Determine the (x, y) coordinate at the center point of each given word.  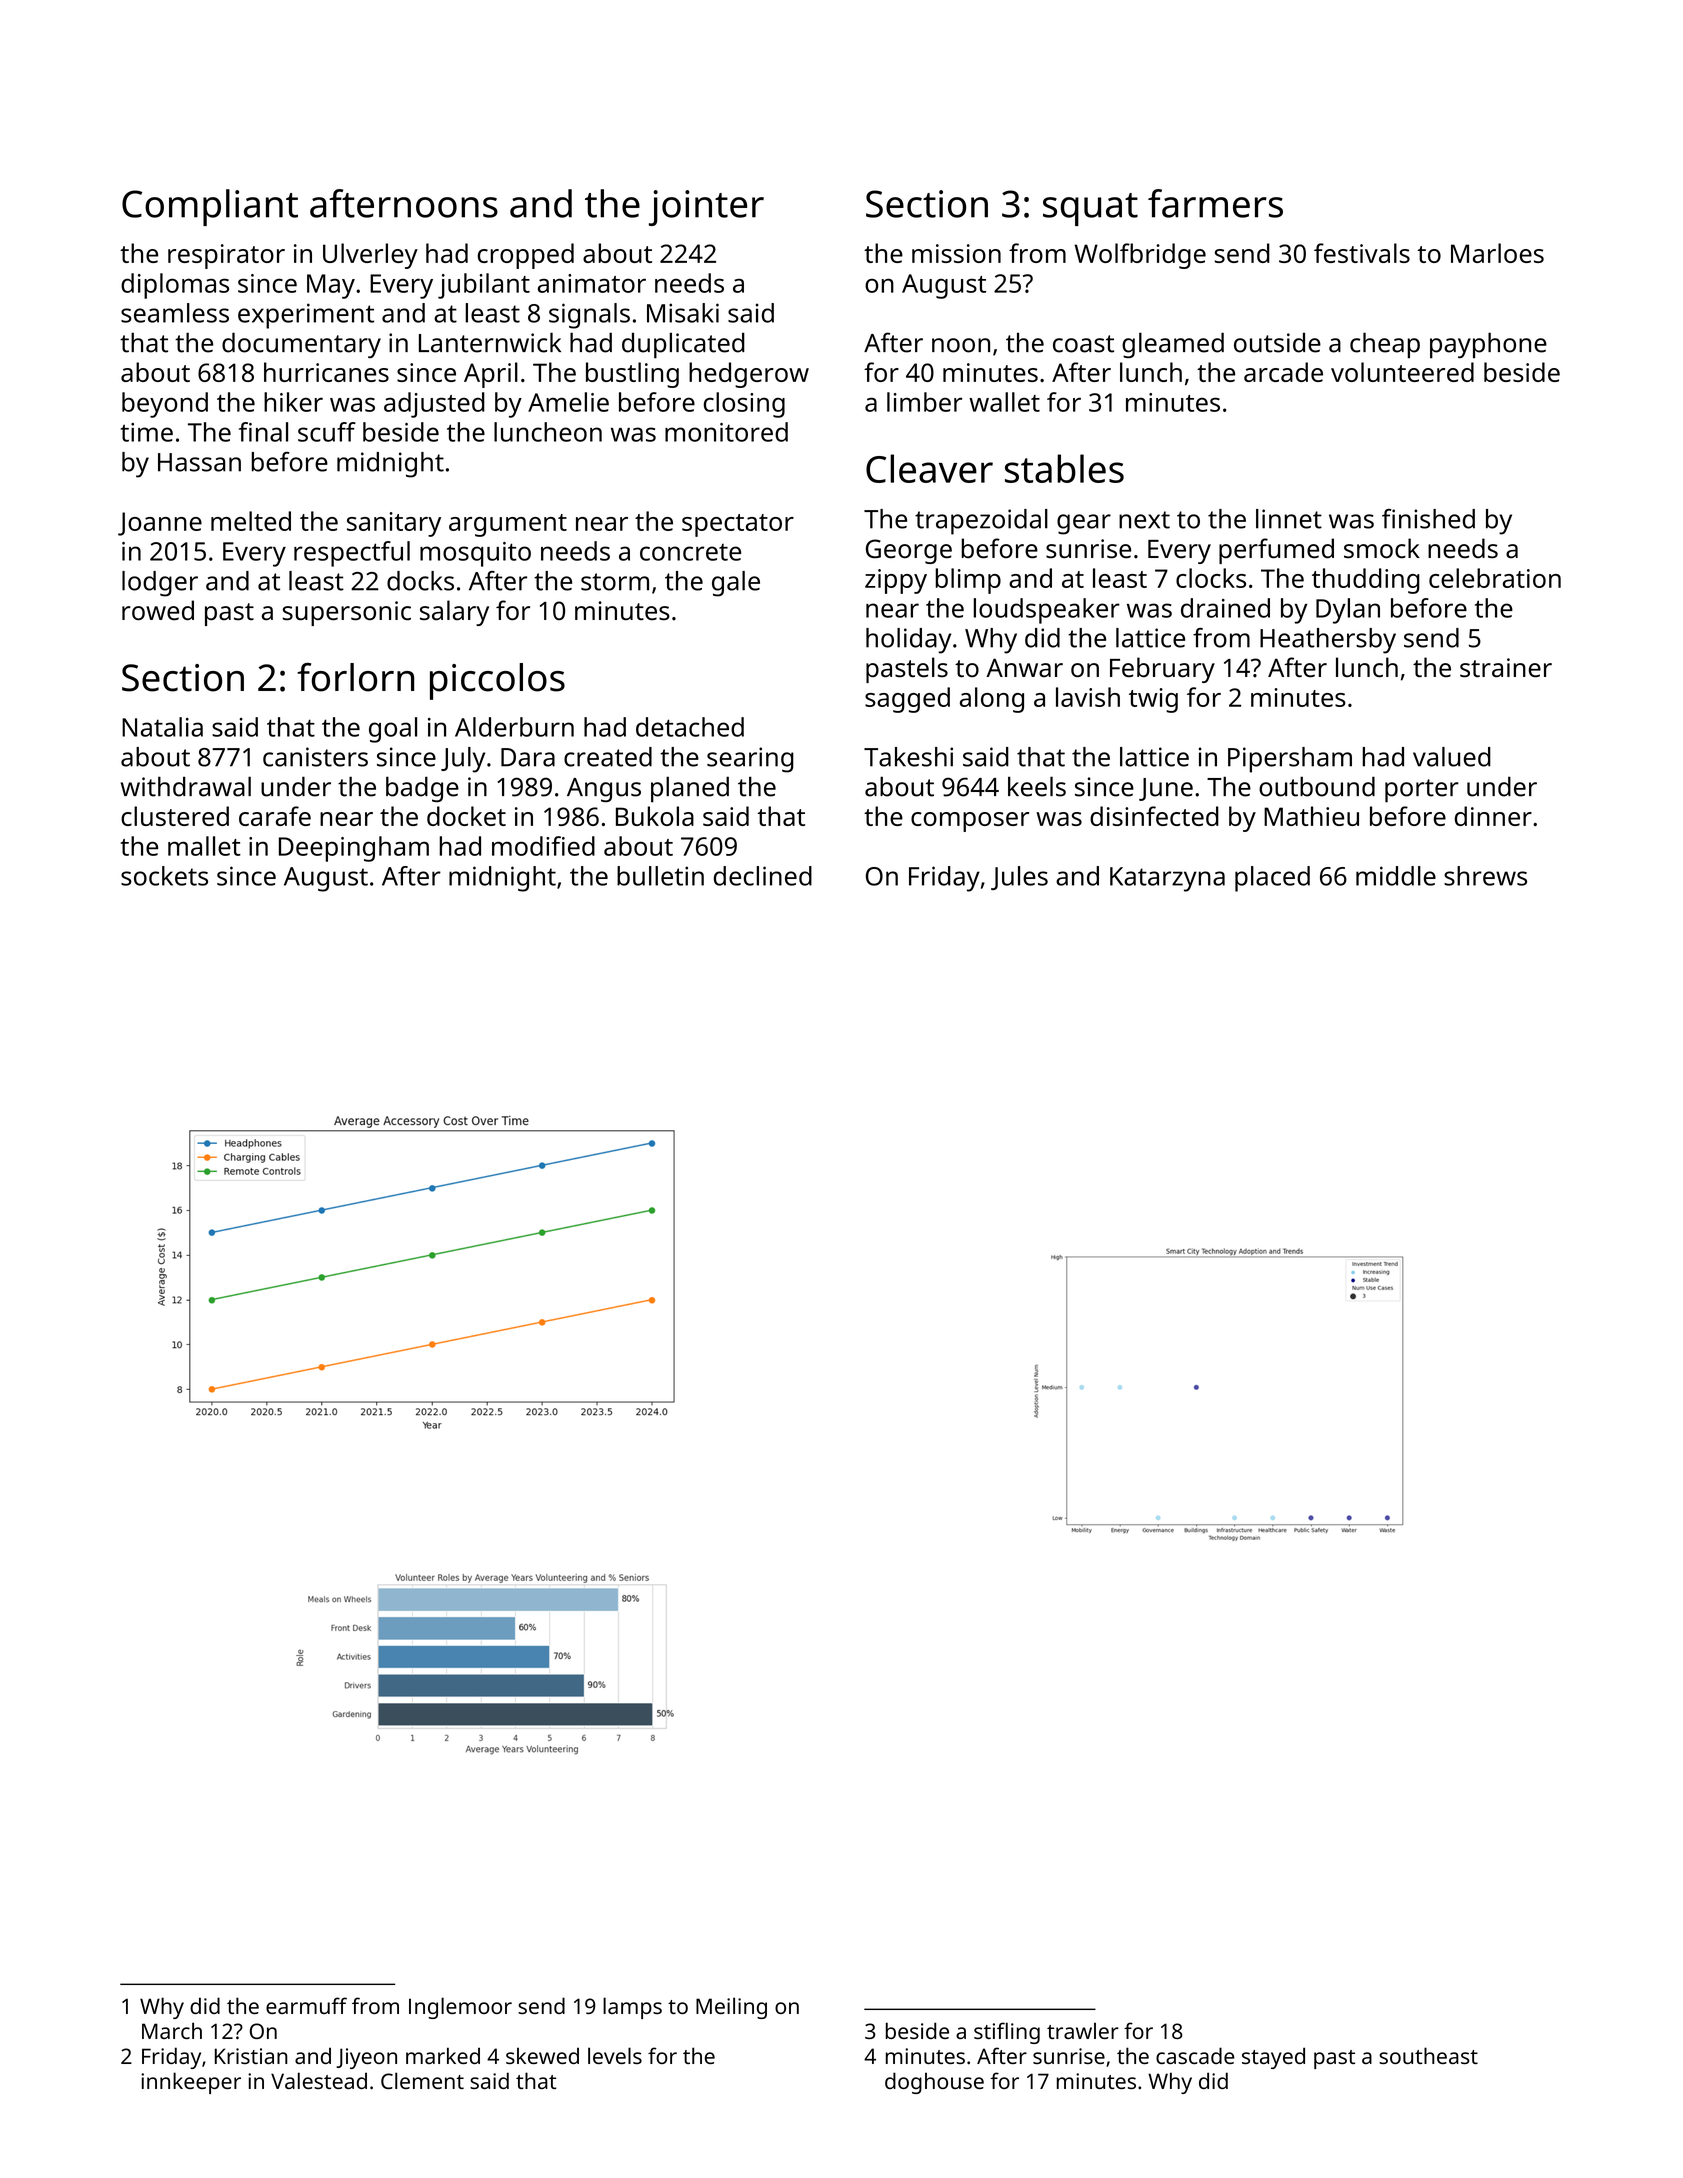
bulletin (660, 876)
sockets (164, 876)
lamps (632, 2008)
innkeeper (191, 2083)
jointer (706, 208)
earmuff (306, 2005)
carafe (275, 816)
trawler (1083, 2031)
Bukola (655, 816)
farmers (1215, 203)
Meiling (731, 2008)
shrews (1485, 876)
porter (1422, 791)
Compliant (210, 207)
